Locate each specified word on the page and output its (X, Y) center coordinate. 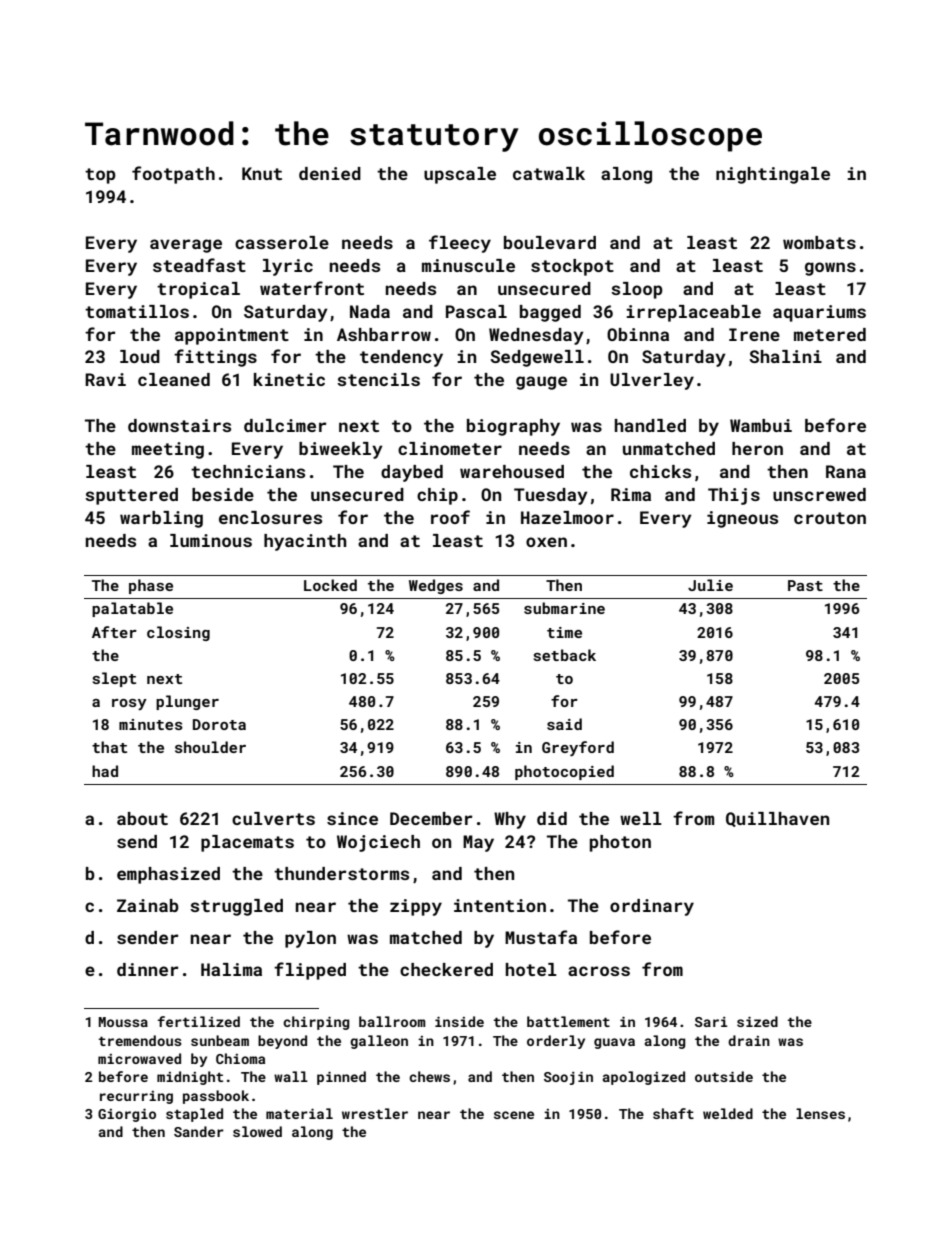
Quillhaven (777, 819)
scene (514, 1115)
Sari (711, 1022)
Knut (262, 173)
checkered (446, 969)
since (352, 818)
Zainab (148, 905)
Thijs (734, 496)
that (109, 747)
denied (330, 173)
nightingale (773, 175)
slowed (257, 1131)
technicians (248, 471)
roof (450, 517)
